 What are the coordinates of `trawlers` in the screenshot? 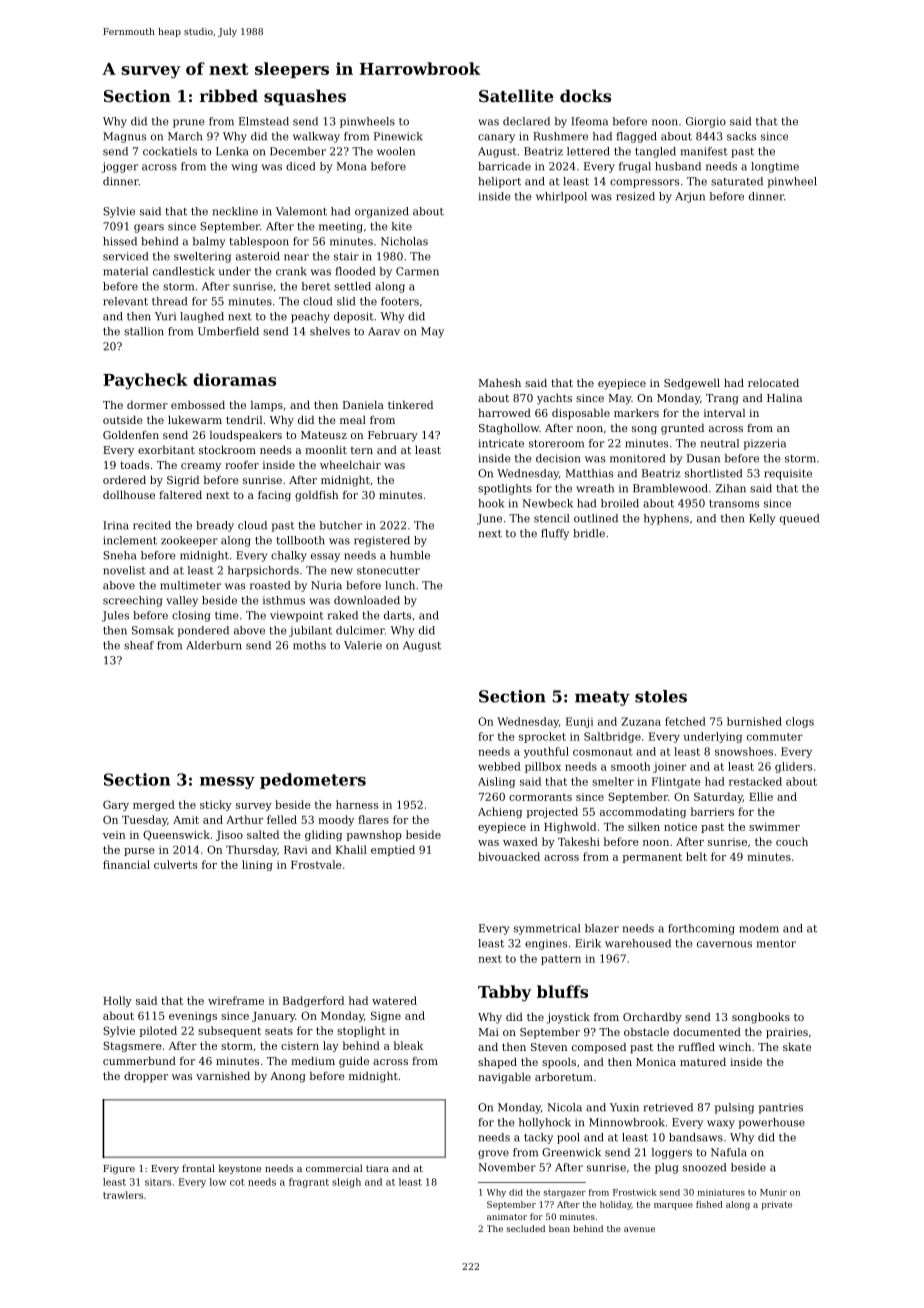 It's located at (123, 1195).
